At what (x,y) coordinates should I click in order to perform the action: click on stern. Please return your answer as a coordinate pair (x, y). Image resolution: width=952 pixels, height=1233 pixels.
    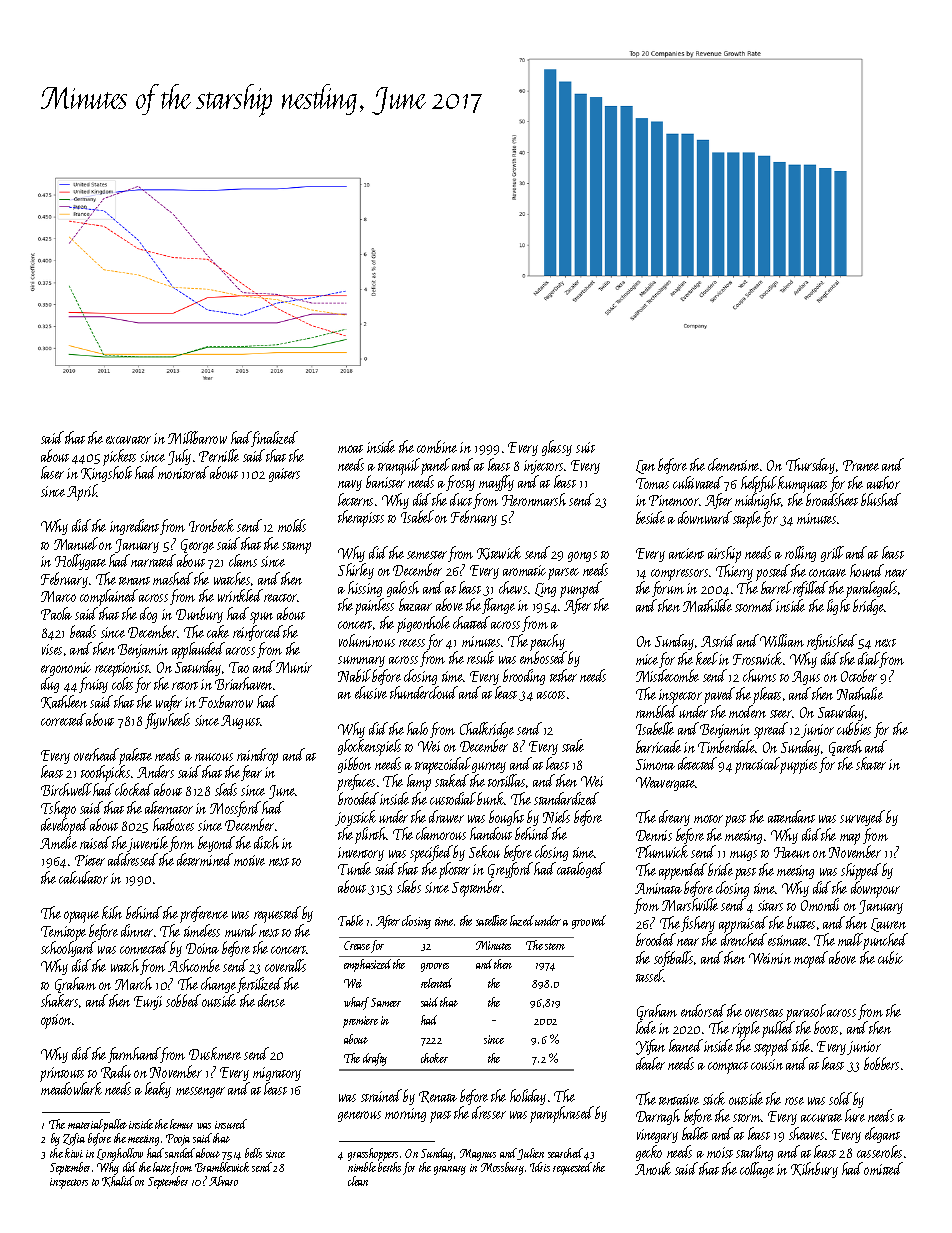
    Looking at the image, I should click on (555, 946).
